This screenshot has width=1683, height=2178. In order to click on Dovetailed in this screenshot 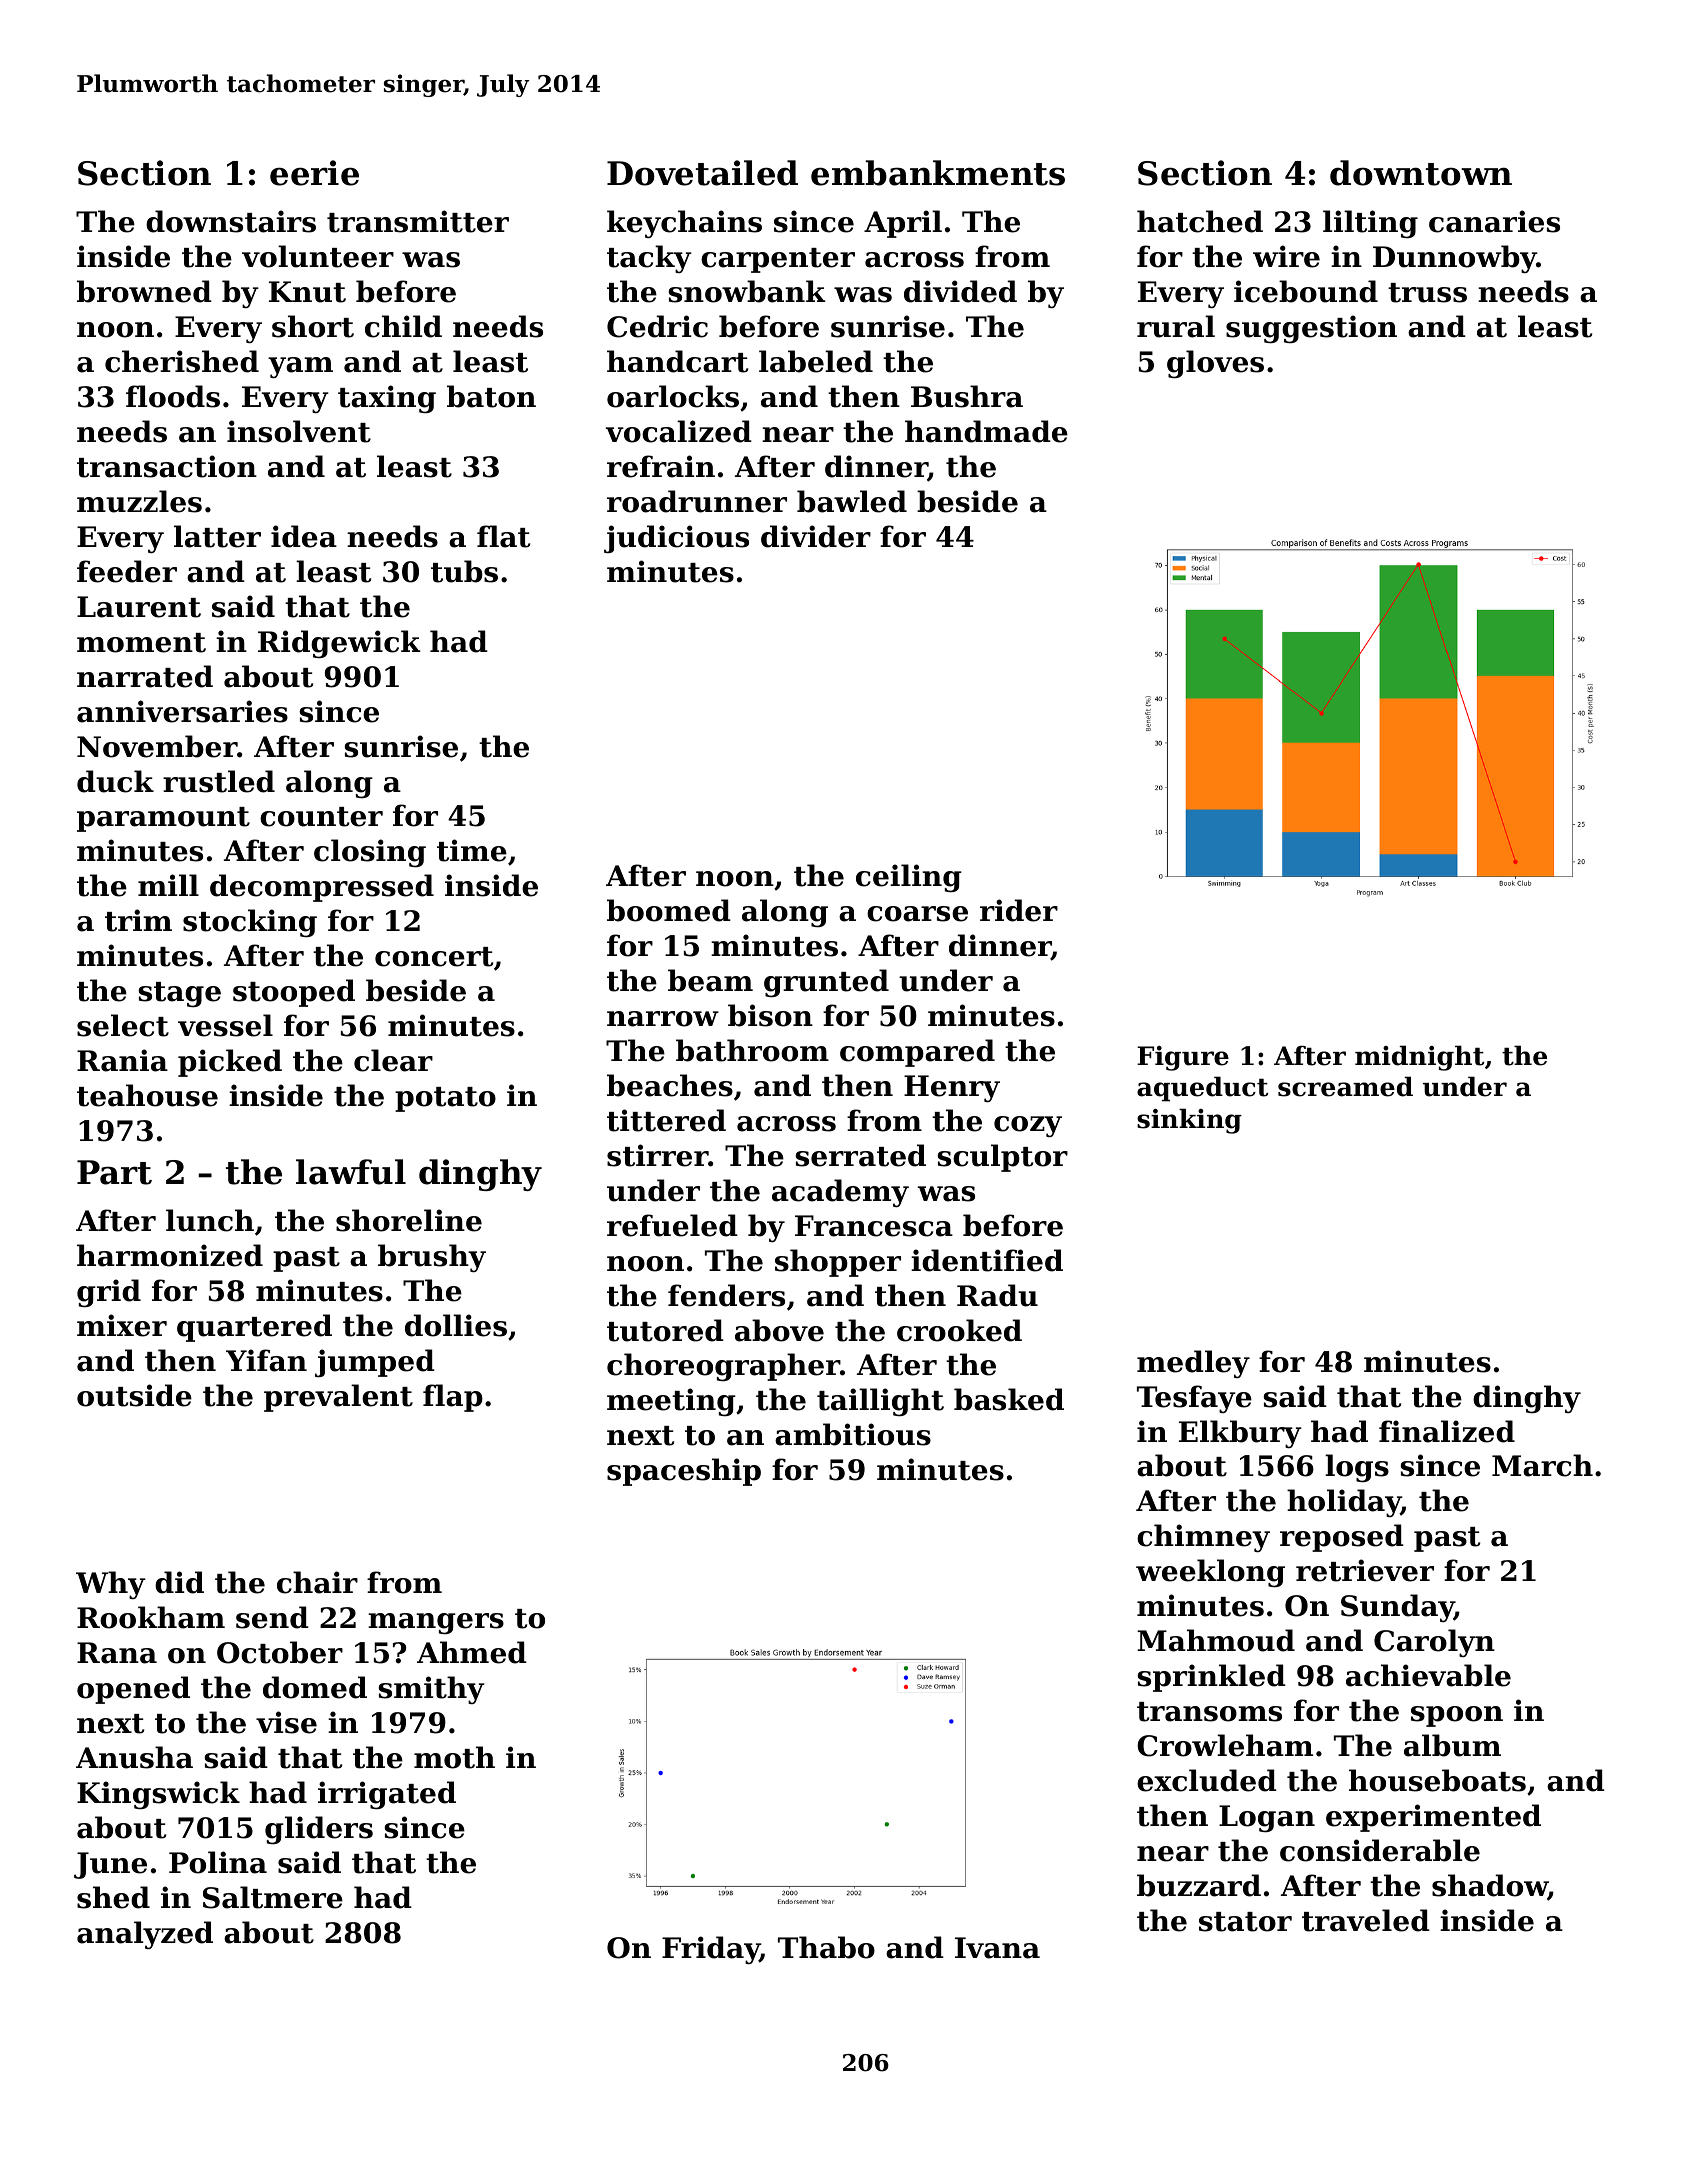, I will do `click(702, 173)`.
